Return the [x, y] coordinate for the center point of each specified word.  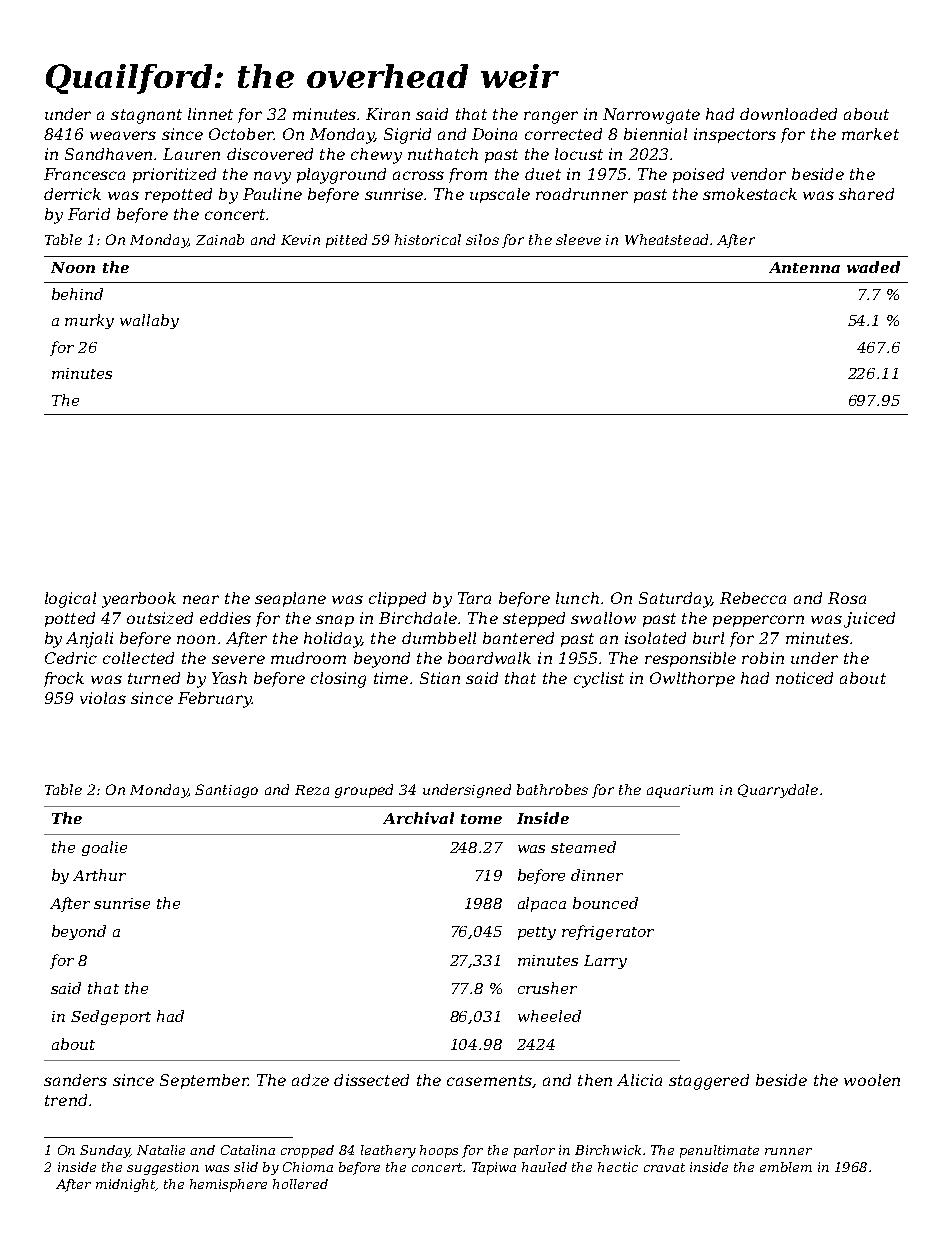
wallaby [149, 321]
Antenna [804, 267]
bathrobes [552, 789]
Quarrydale [778, 791]
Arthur [99, 875]
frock [64, 679]
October [241, 134]
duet [543, 174]
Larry [605, 962]
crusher [547, 988]
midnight [125, 1185]
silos [482, 239]
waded [873, 267]
